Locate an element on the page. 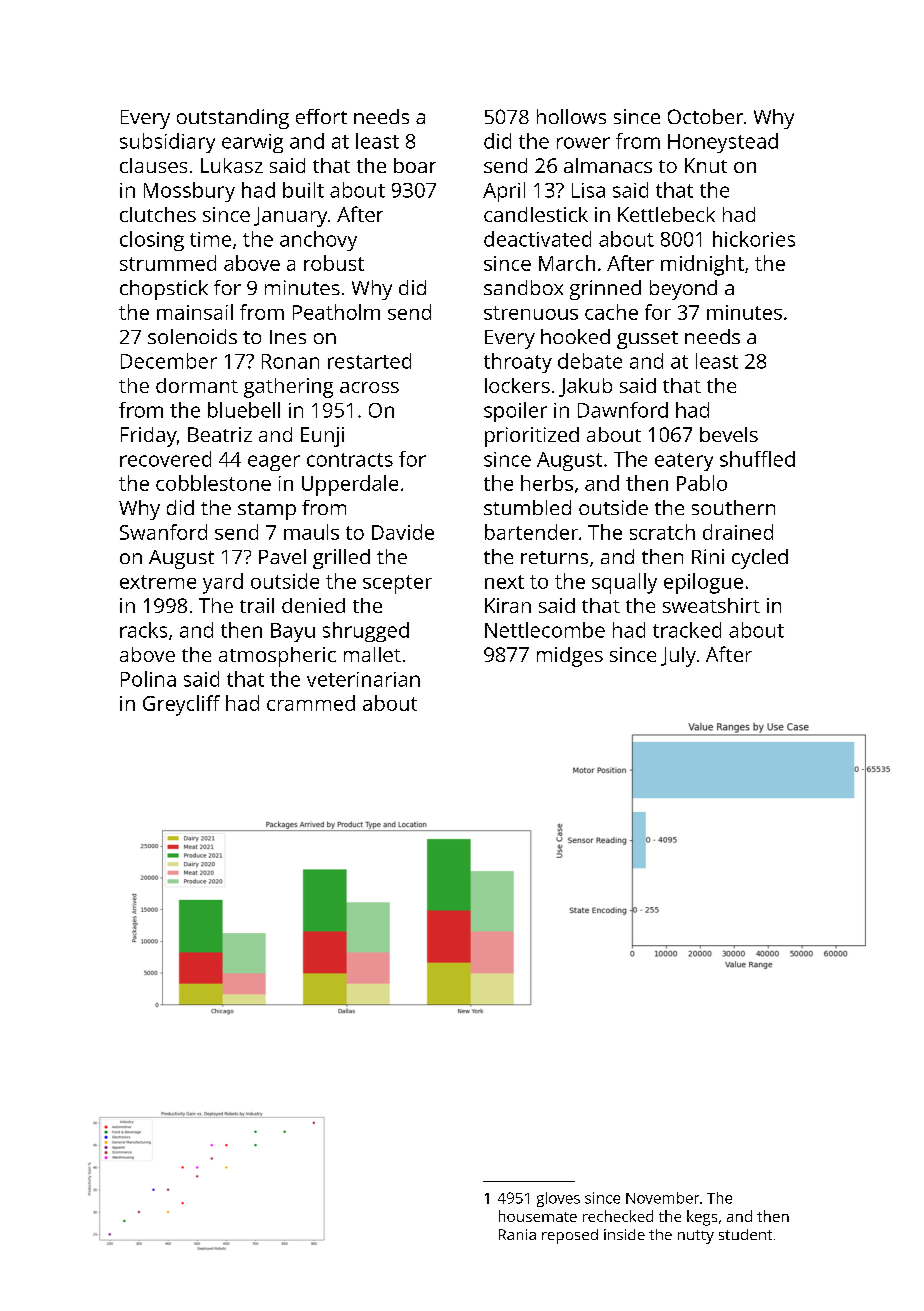 This image has height=1311, width=924. kegs is located at coordinates (702, 1218).
